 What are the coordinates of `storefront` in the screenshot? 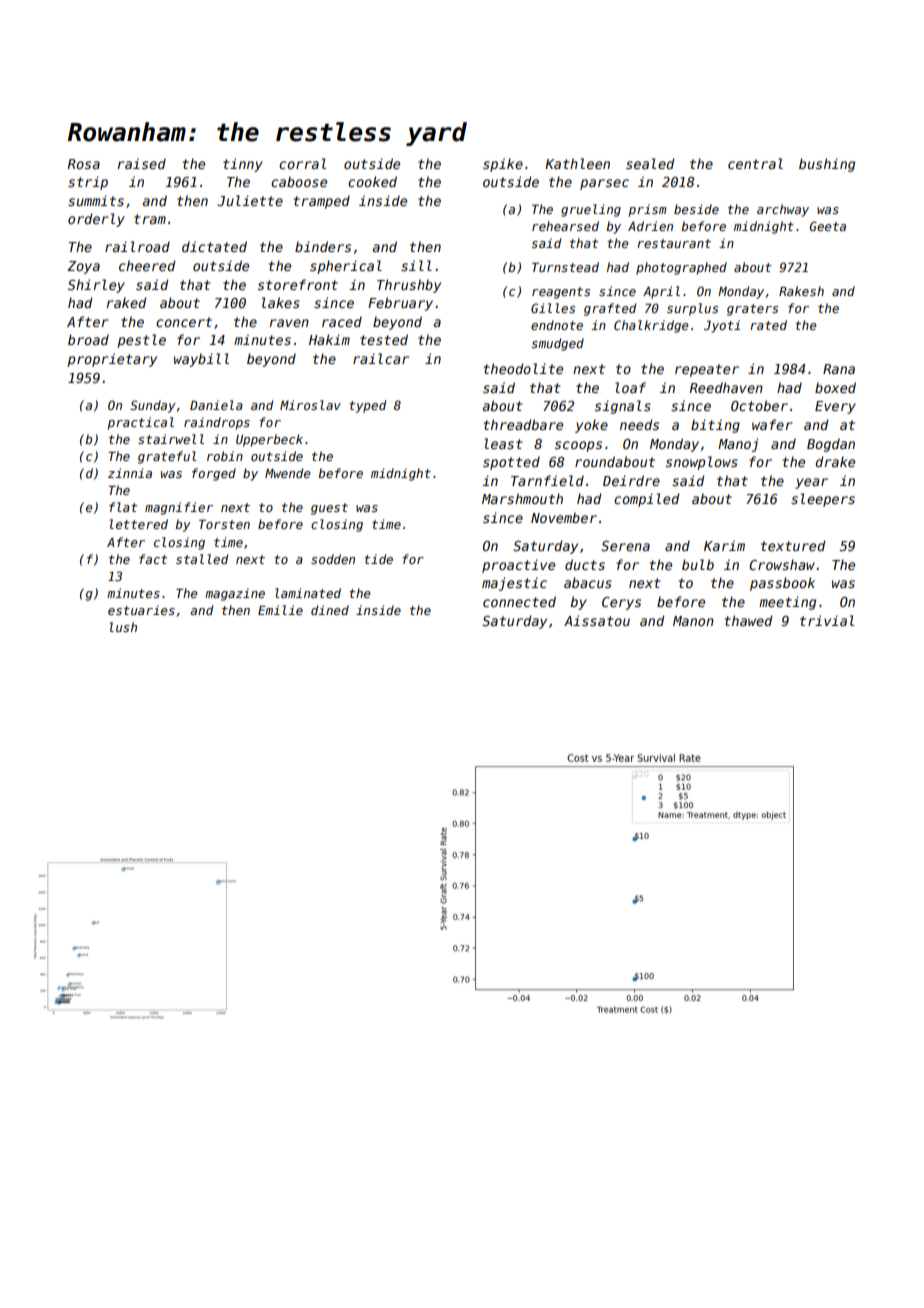 It's located at (298, 284).
